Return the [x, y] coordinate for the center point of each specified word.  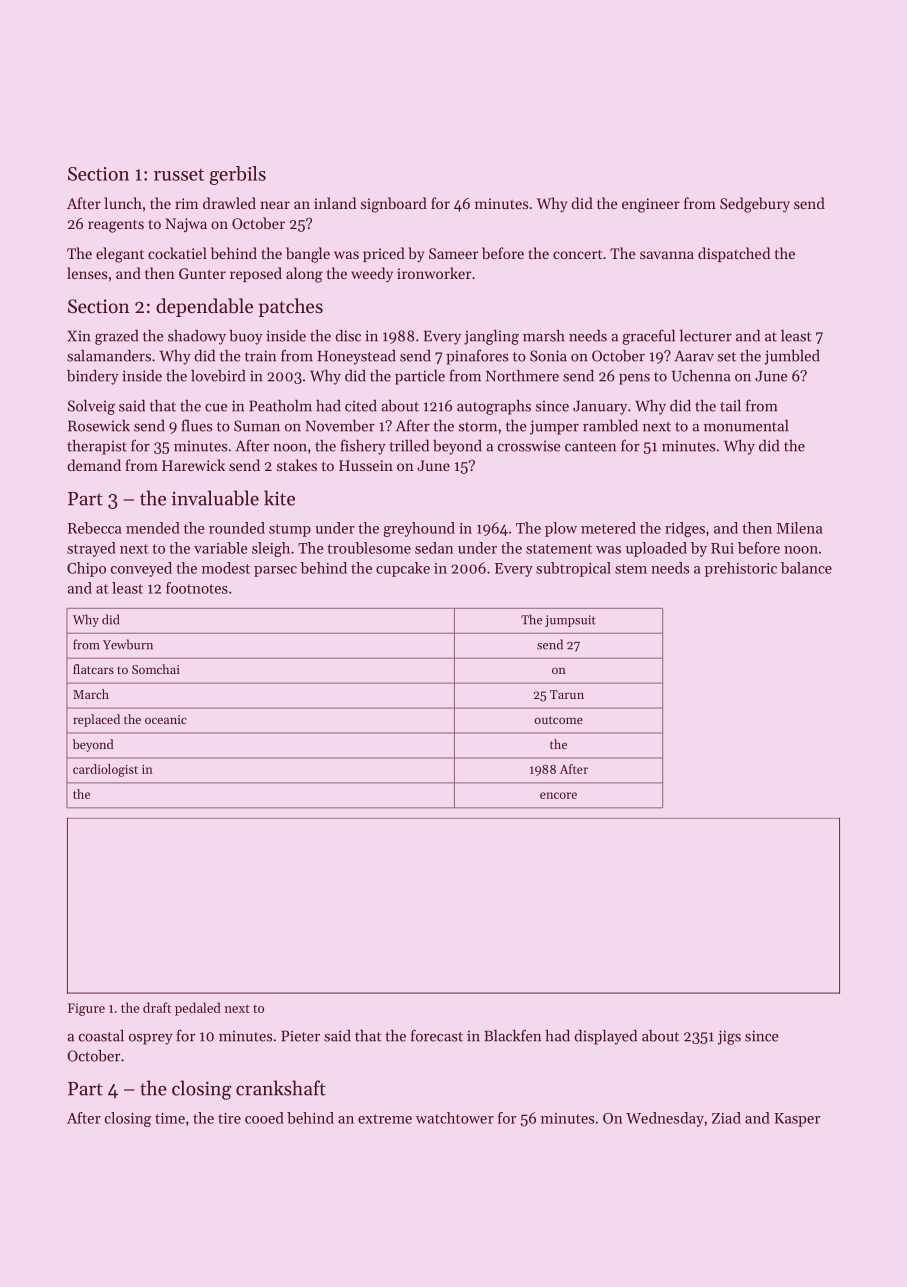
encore [558, 795]
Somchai [156, 669]
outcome [559, 720]
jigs [729, 1037]
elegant [120, 255]
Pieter [300, 1036]
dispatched [734, 254]
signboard [394, 205]
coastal [101, 1036]
